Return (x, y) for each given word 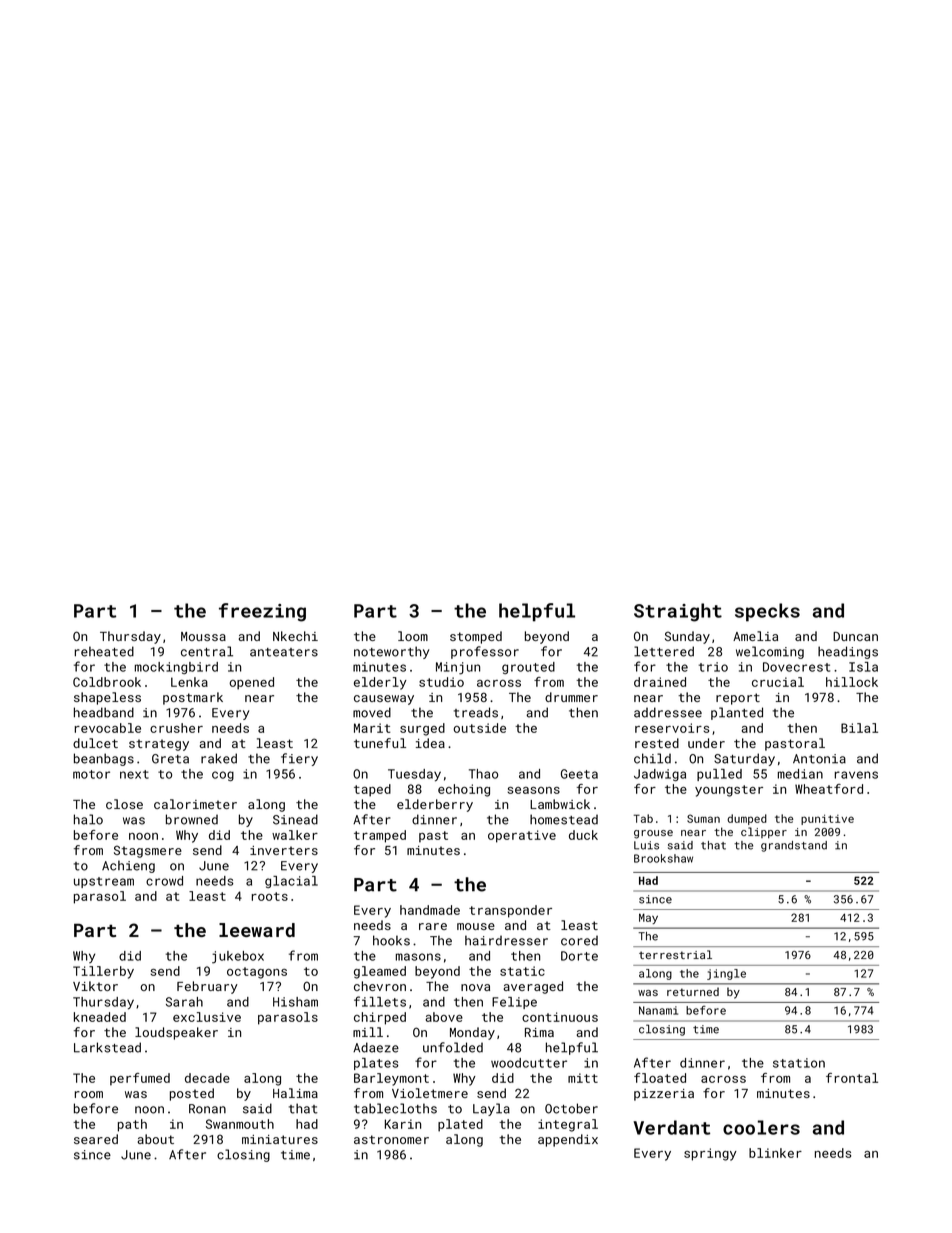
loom (413, 636)
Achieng (128, 866)
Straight (678, 612)
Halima (295, 1093)
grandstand (794, 846)
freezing (262, 612)
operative (522, 836)
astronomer (391, 1139)
